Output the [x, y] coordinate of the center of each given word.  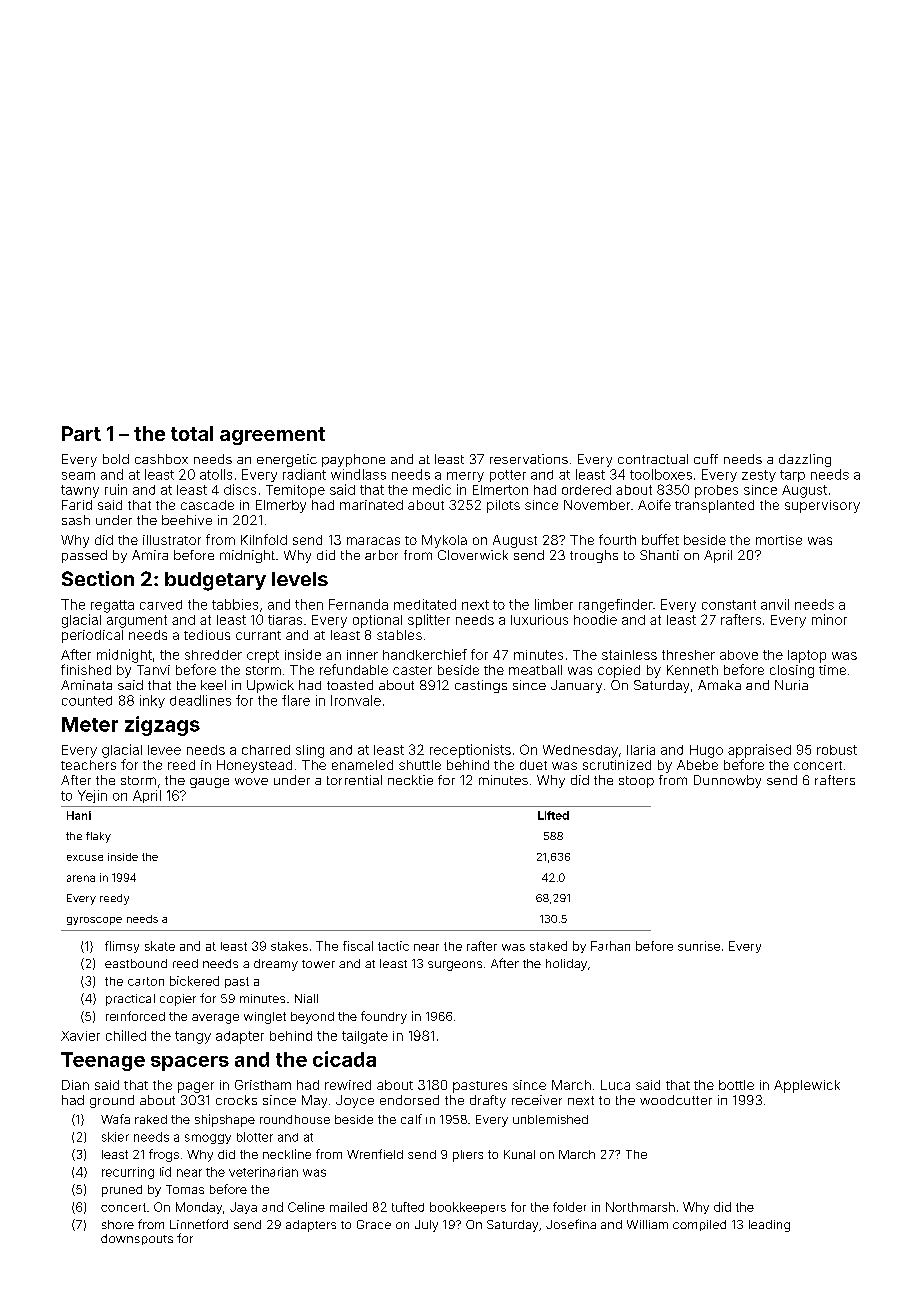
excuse [85, 858]
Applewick [807, 1086]
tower [318, 964]
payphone [353, 460]
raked [151, 1119]
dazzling [805, 460]
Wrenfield [375, 1154]
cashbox [161, 459]
